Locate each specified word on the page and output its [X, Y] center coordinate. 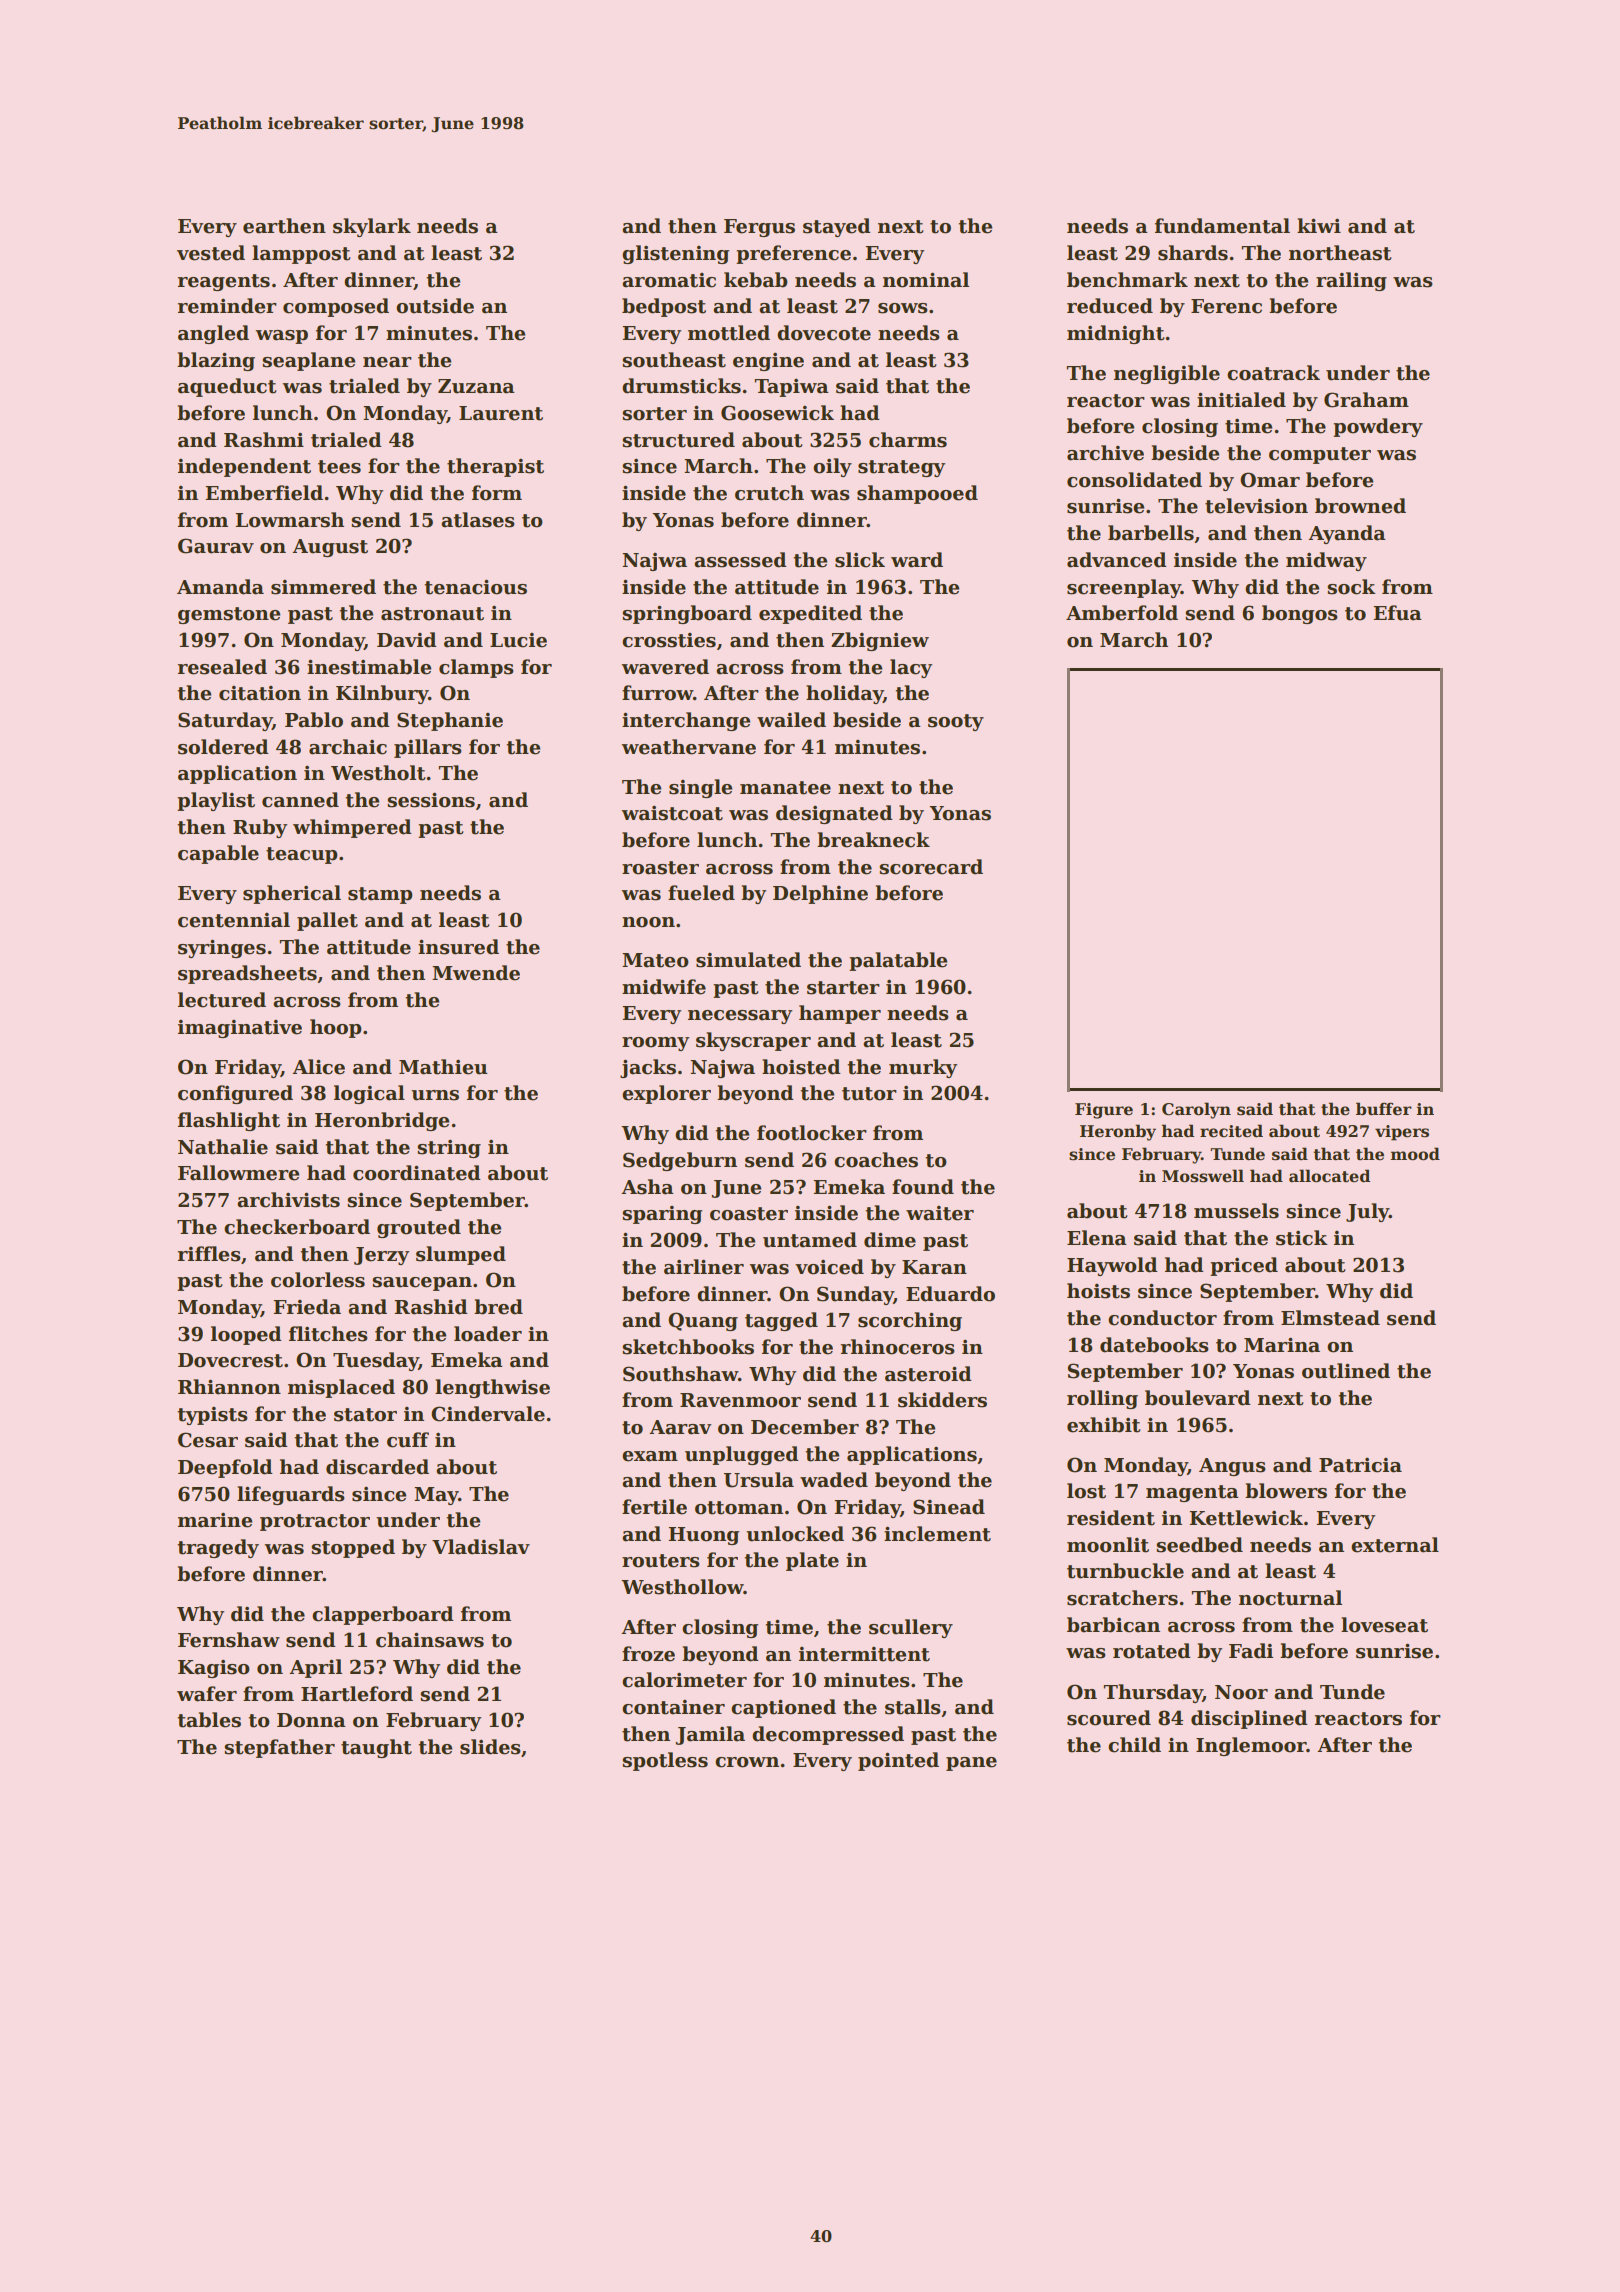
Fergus [759, 228]
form [497, 493]
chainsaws [430, 1640]
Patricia [1360, 1465]
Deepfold [225, 1468]
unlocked [795, 1534]
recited [1231, 1131]
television [1256, 506]
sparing [662, 1215]
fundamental [1222, 226]
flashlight [229, 1121]
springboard [687, 614]
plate [812, 1561]
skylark [372, 227]
